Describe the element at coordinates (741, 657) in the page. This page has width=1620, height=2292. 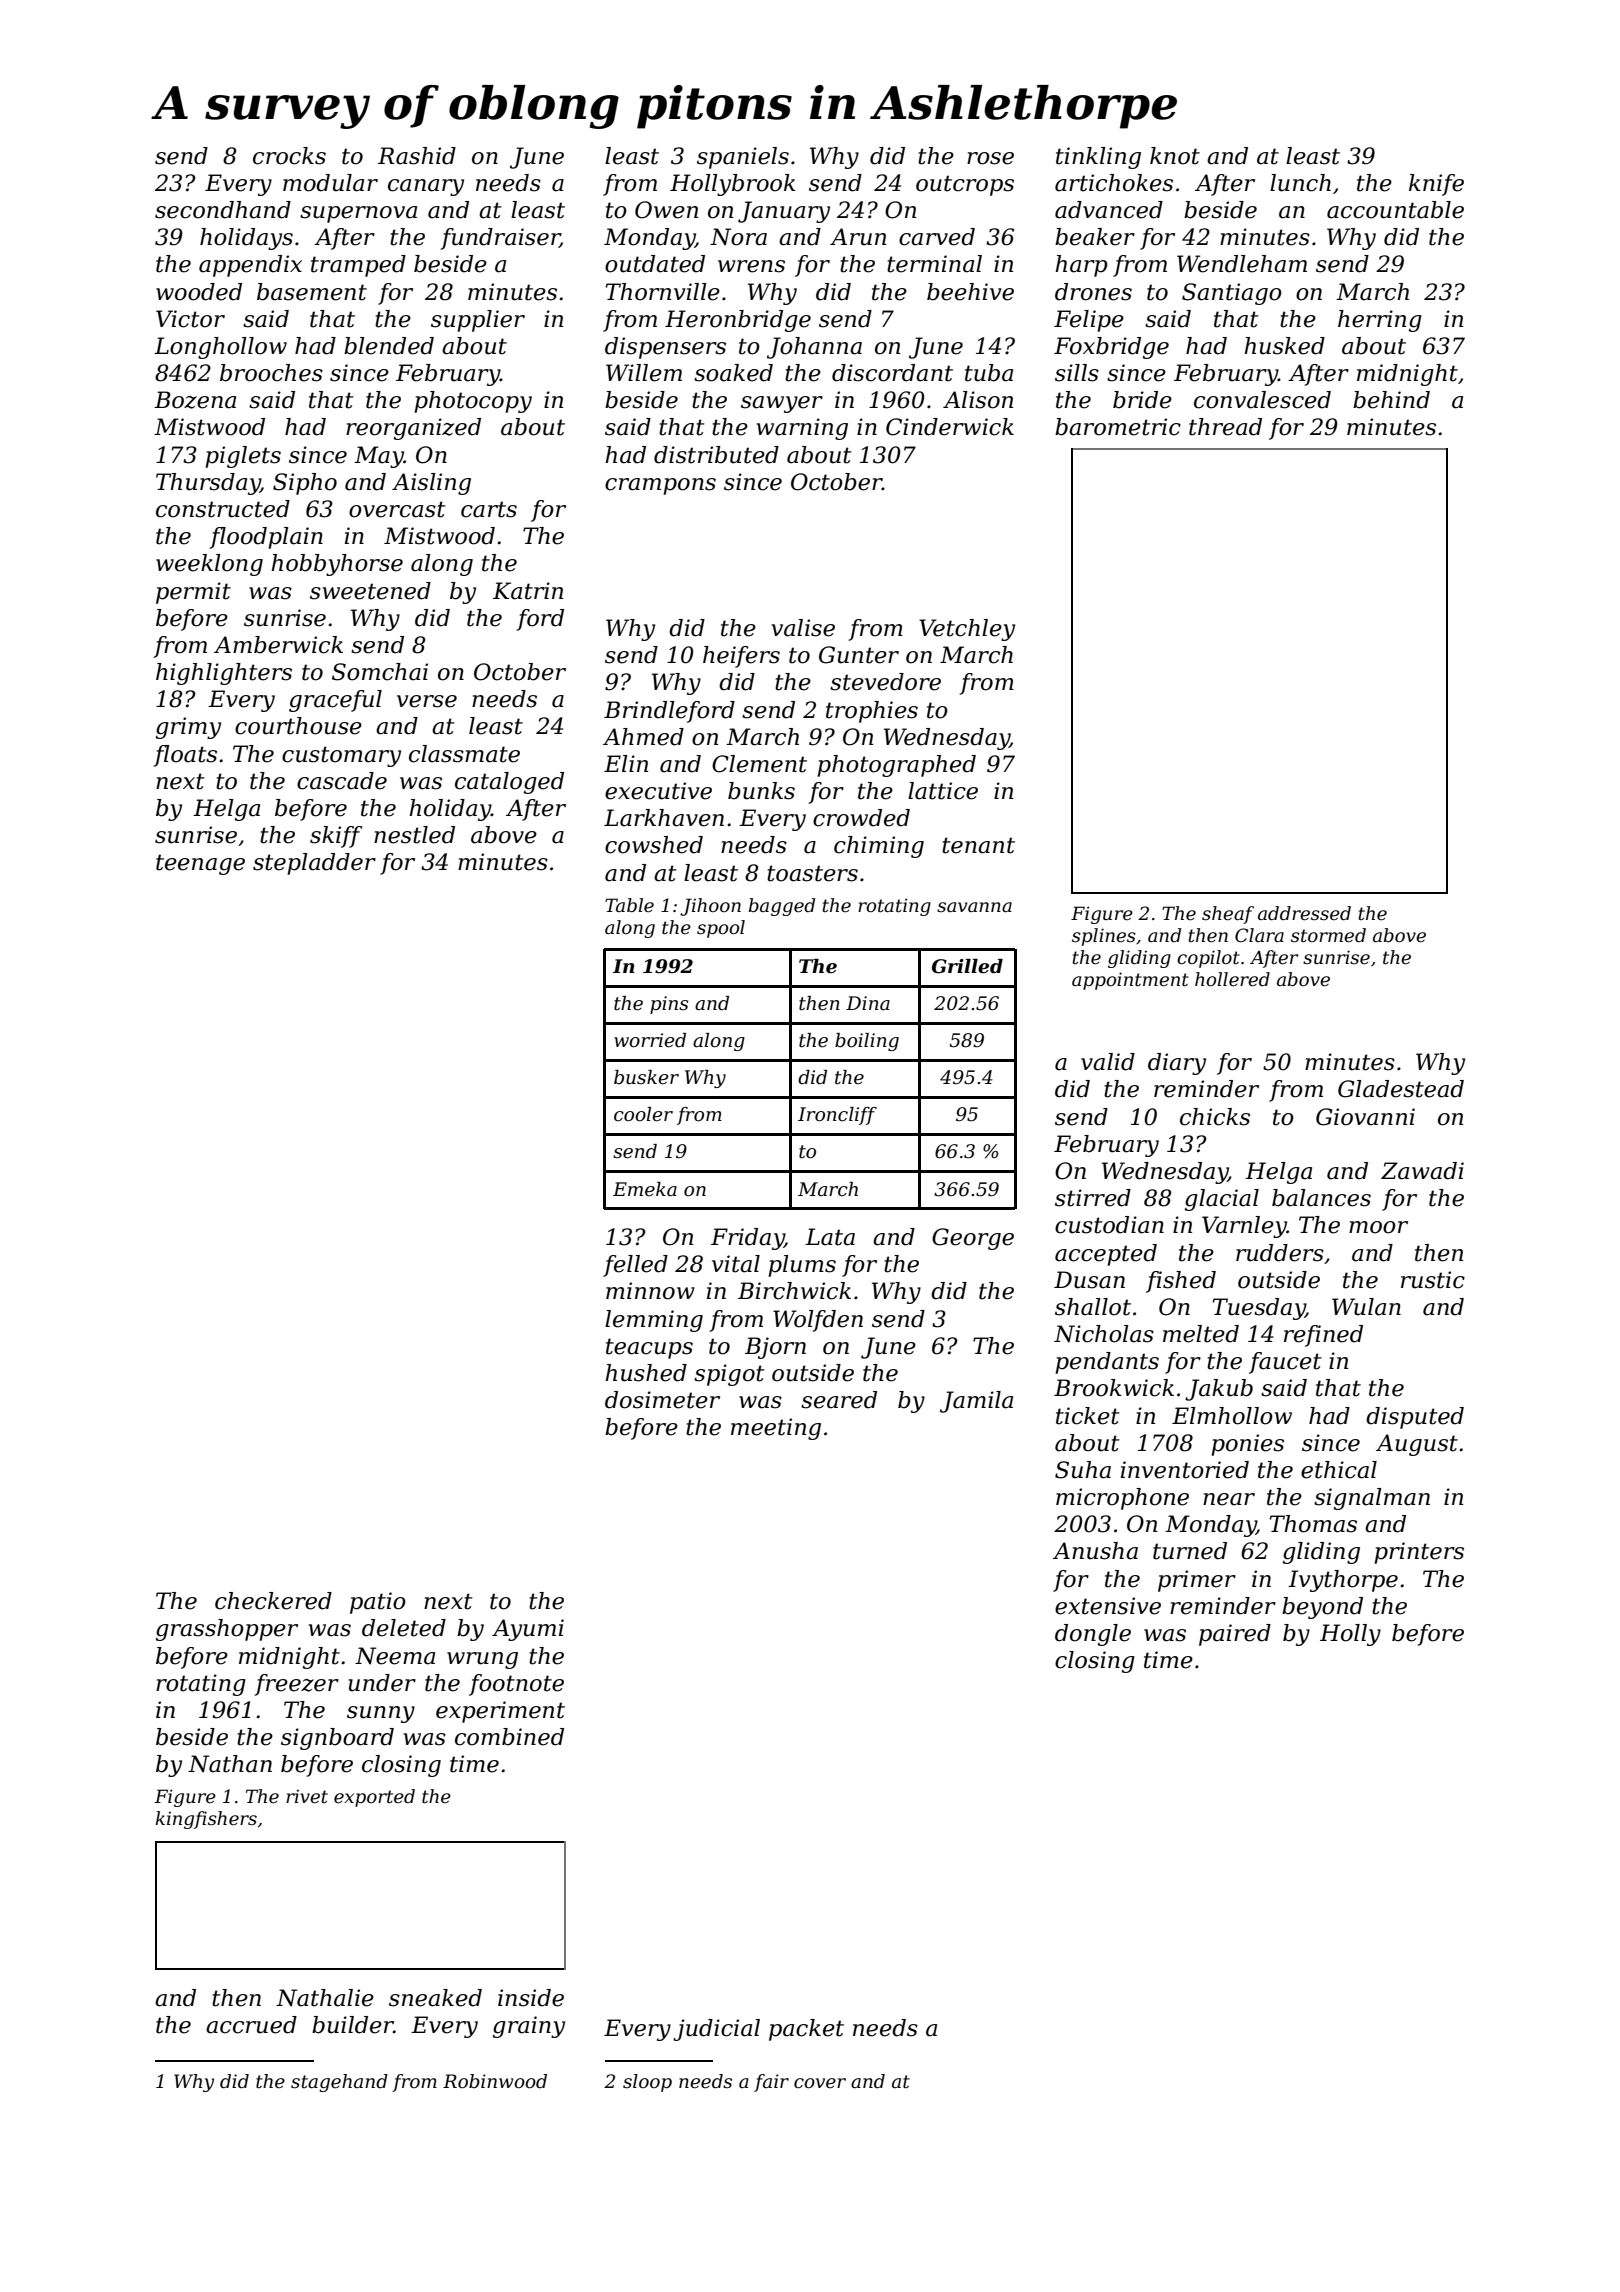
I see `heifers` at that location.
